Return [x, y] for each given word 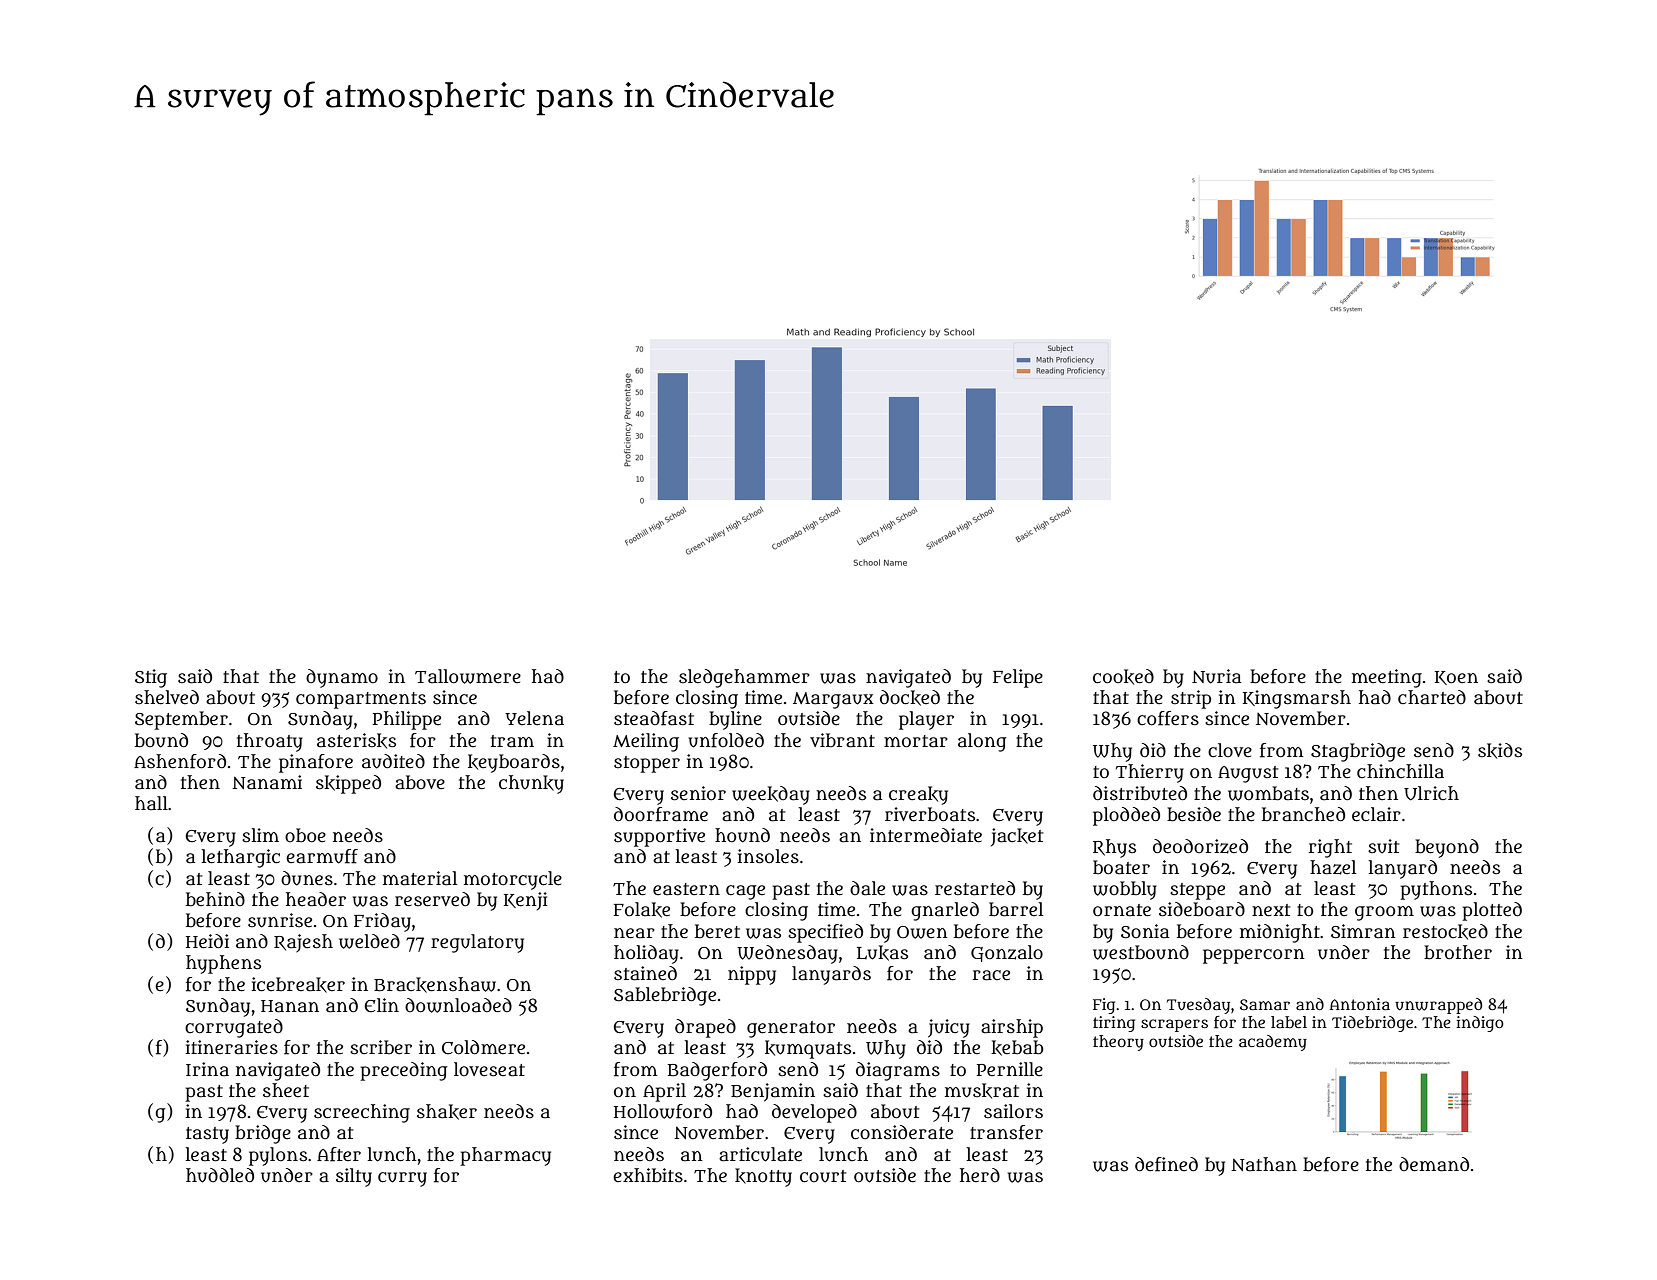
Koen [1456, 678]
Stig [151, 678]
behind [215, 899]
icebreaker [298, 985]
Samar [1265, 1004]
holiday [646, 954]
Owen [922, 932]
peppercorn [1254, 956]
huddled [220, 1175]
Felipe [1018, 678]
